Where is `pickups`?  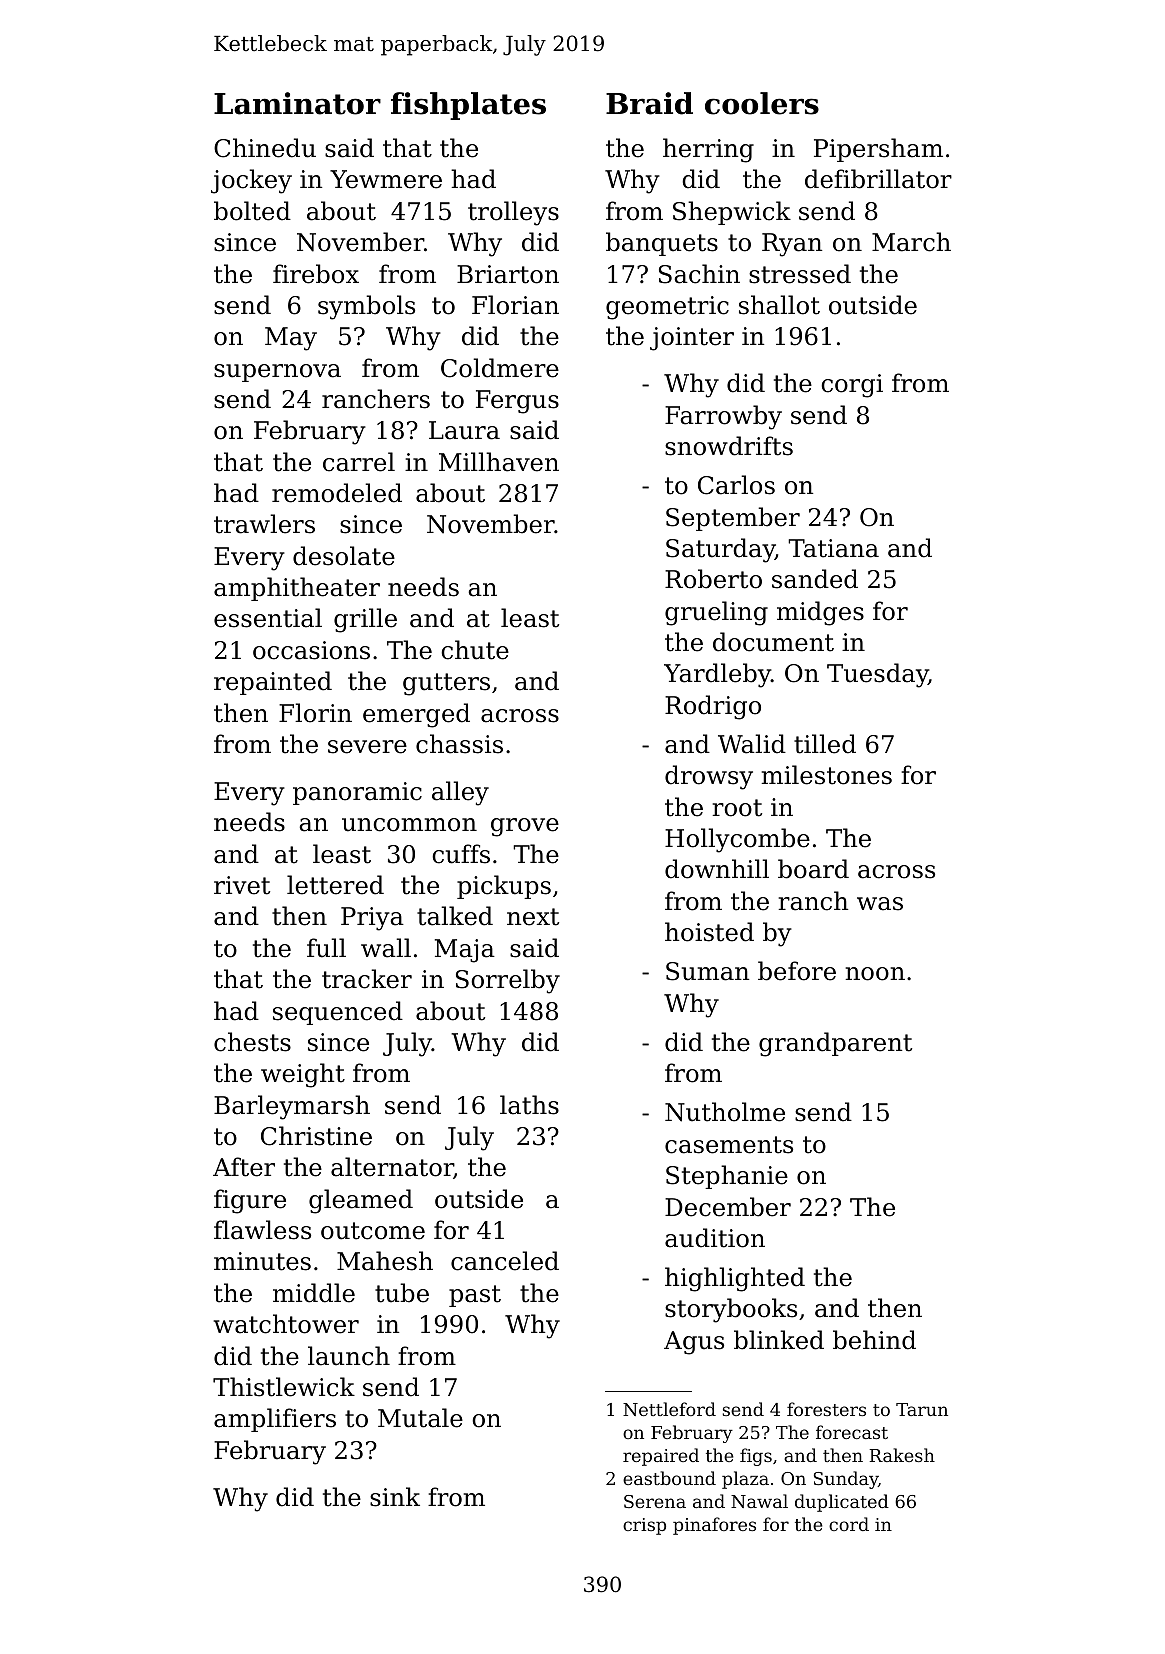
pickups is located at coordinates (504, 887).
